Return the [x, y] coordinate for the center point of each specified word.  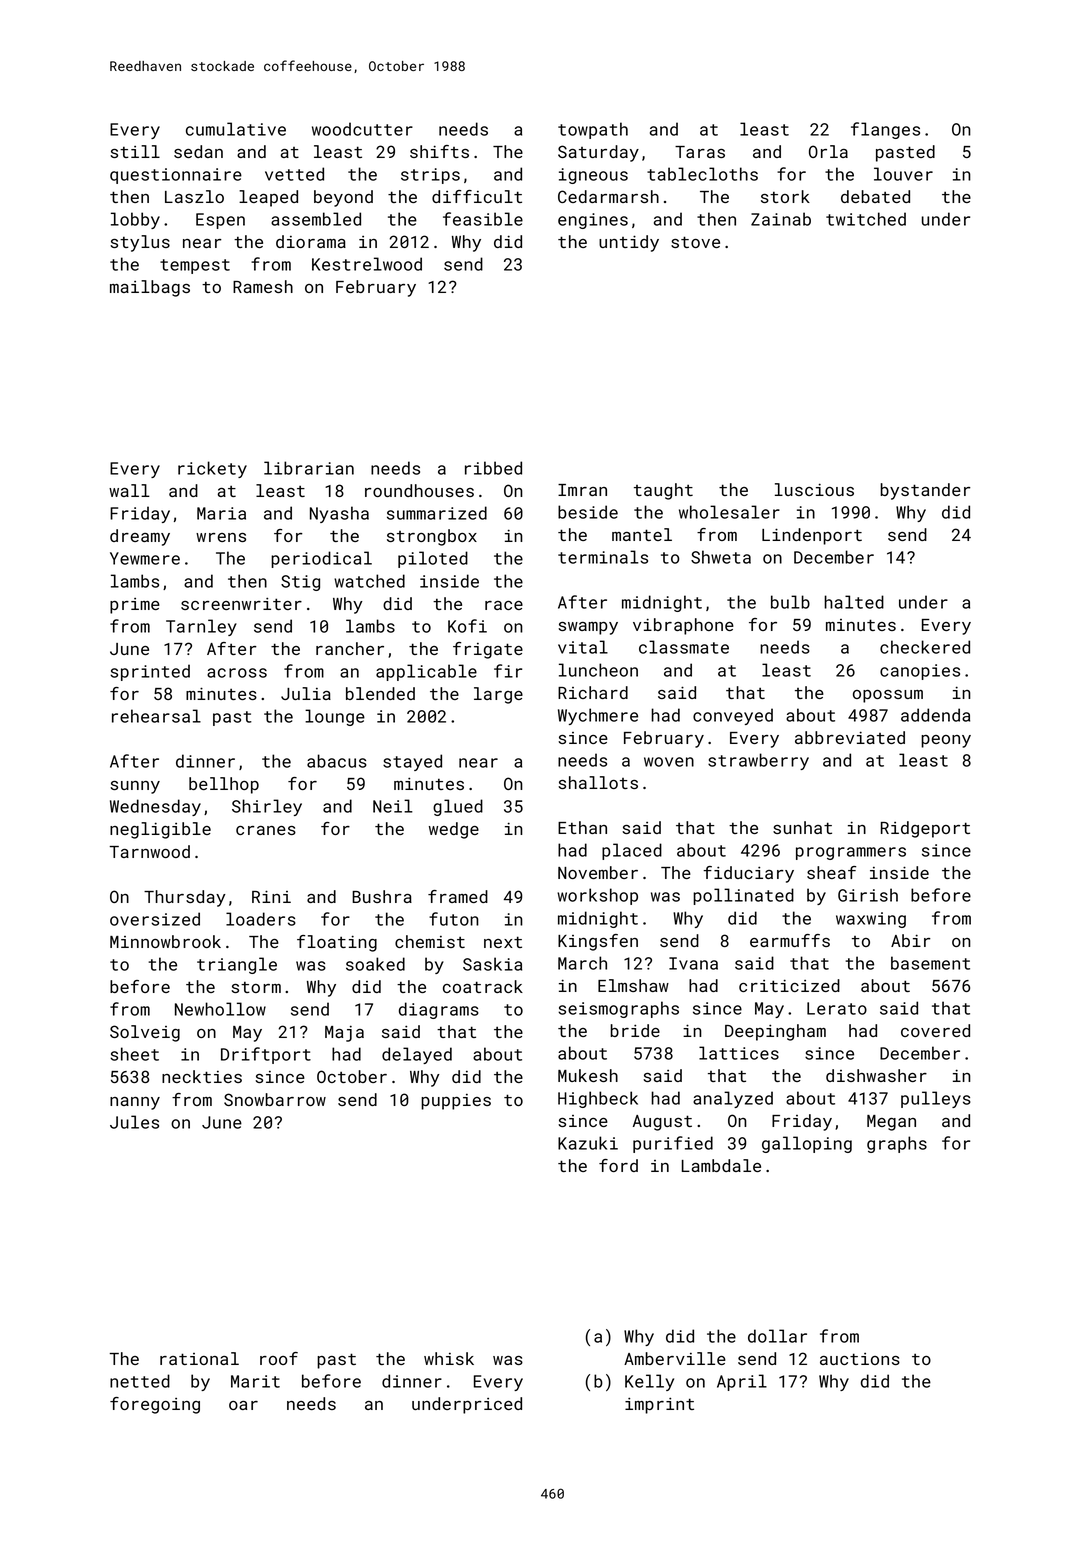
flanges [885, 130]
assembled [316, 219]
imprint [659, 1405]
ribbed [493, 468]
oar [243, 1405]
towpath [593, 130]
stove [695, 242]
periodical [321, 559]
